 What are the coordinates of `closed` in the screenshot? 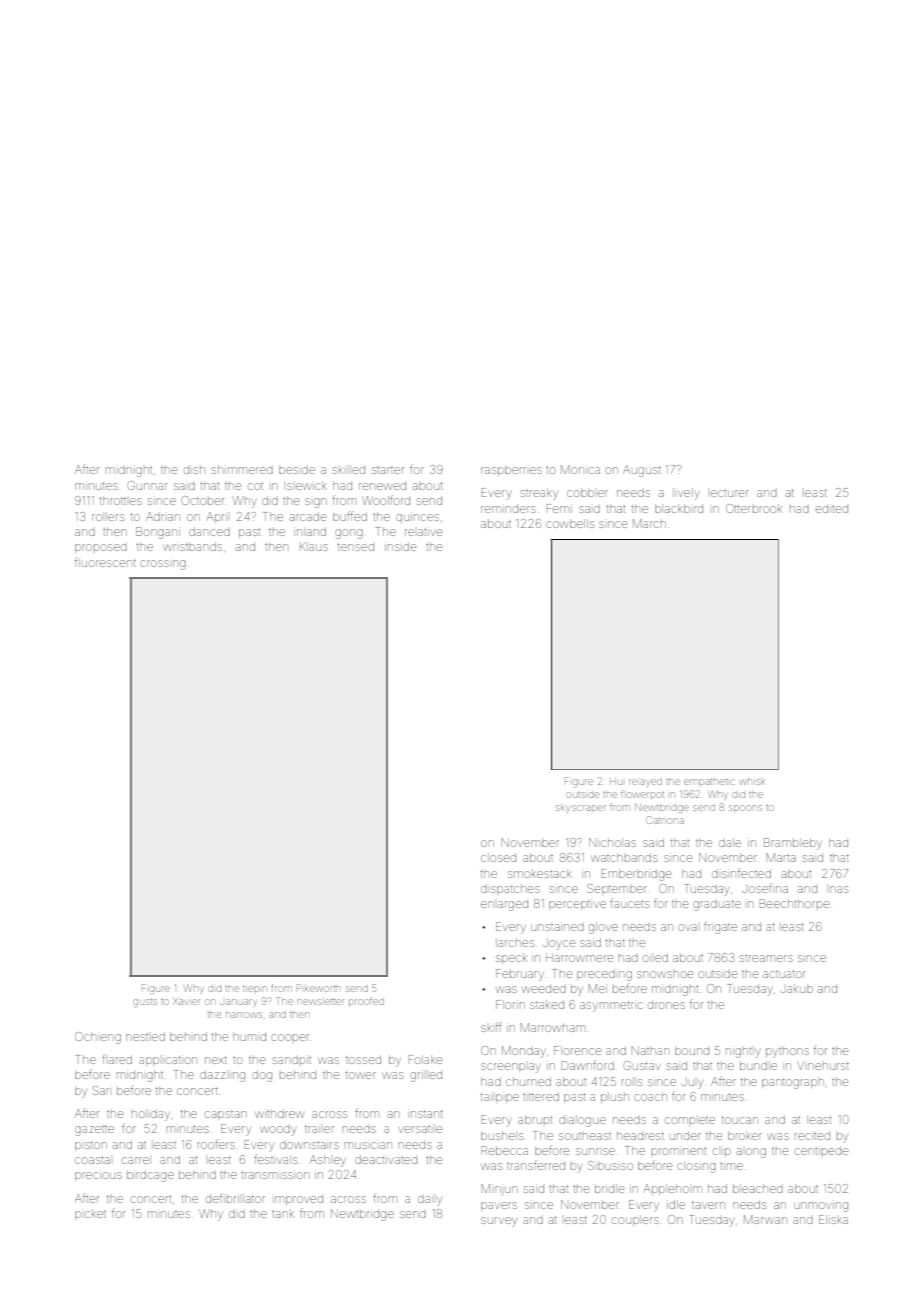 It's located at (498, 857).
